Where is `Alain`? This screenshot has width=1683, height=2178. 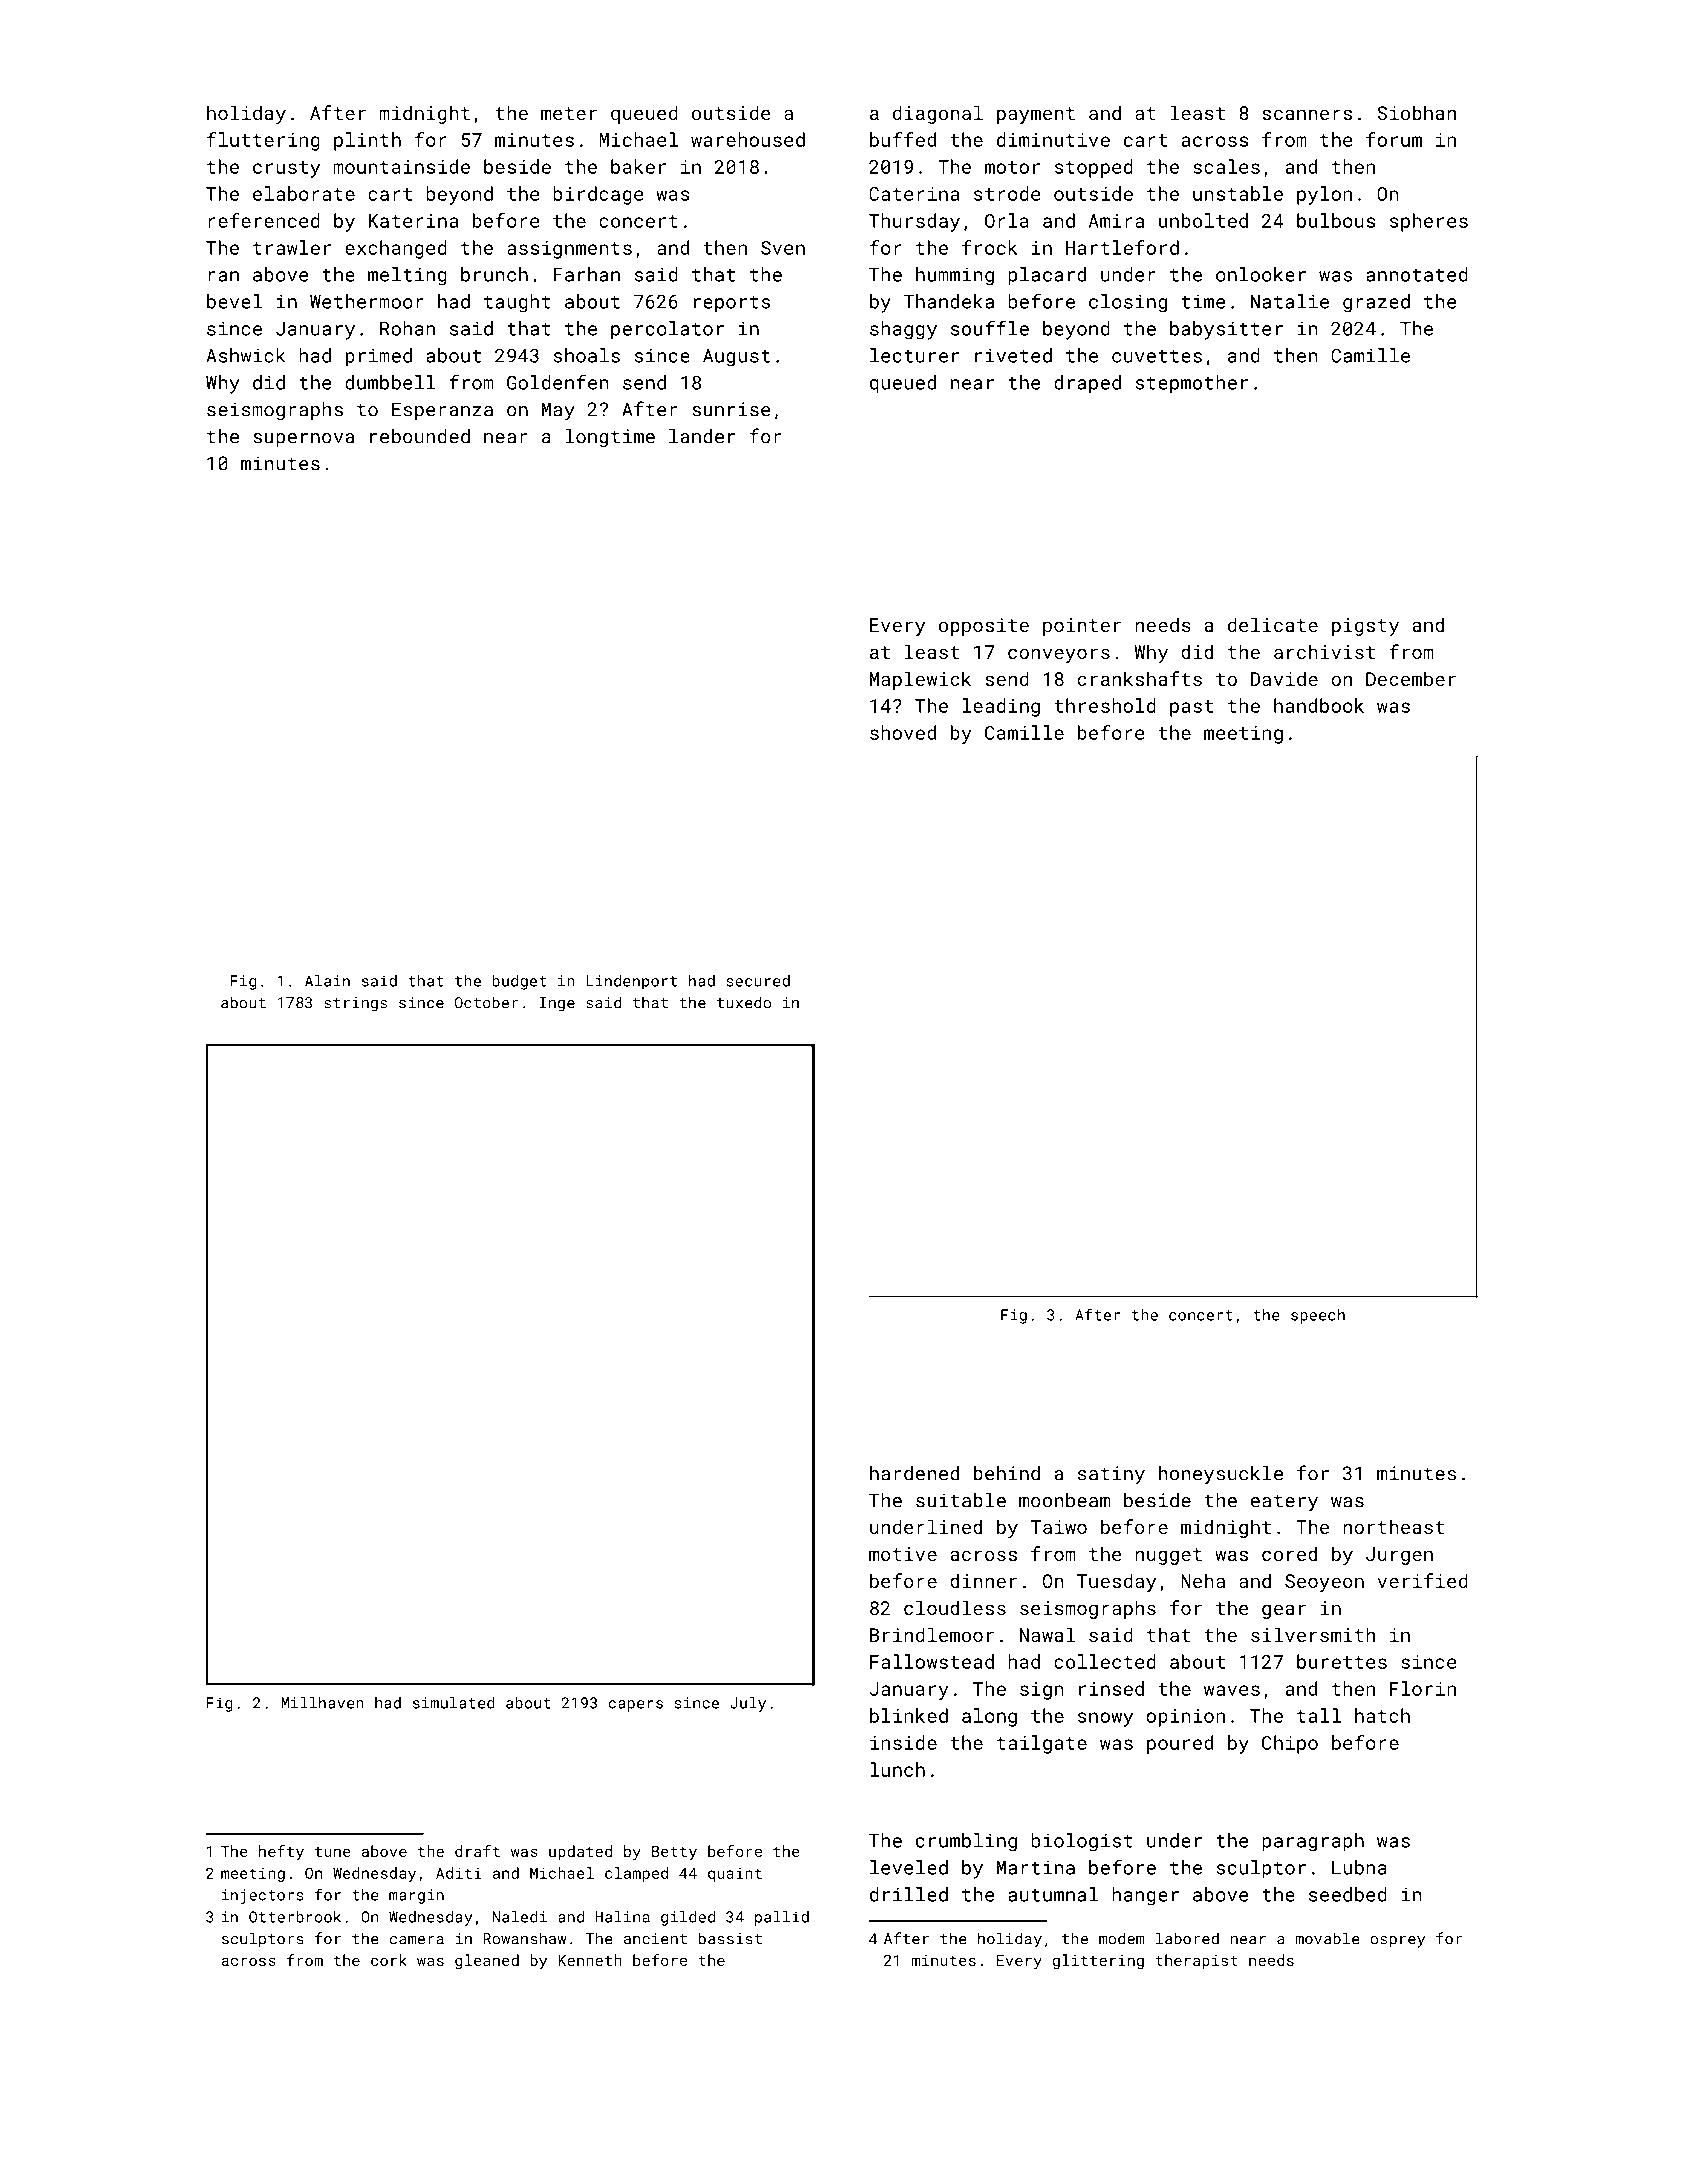
Alain is located at coordinates (327, 981).
